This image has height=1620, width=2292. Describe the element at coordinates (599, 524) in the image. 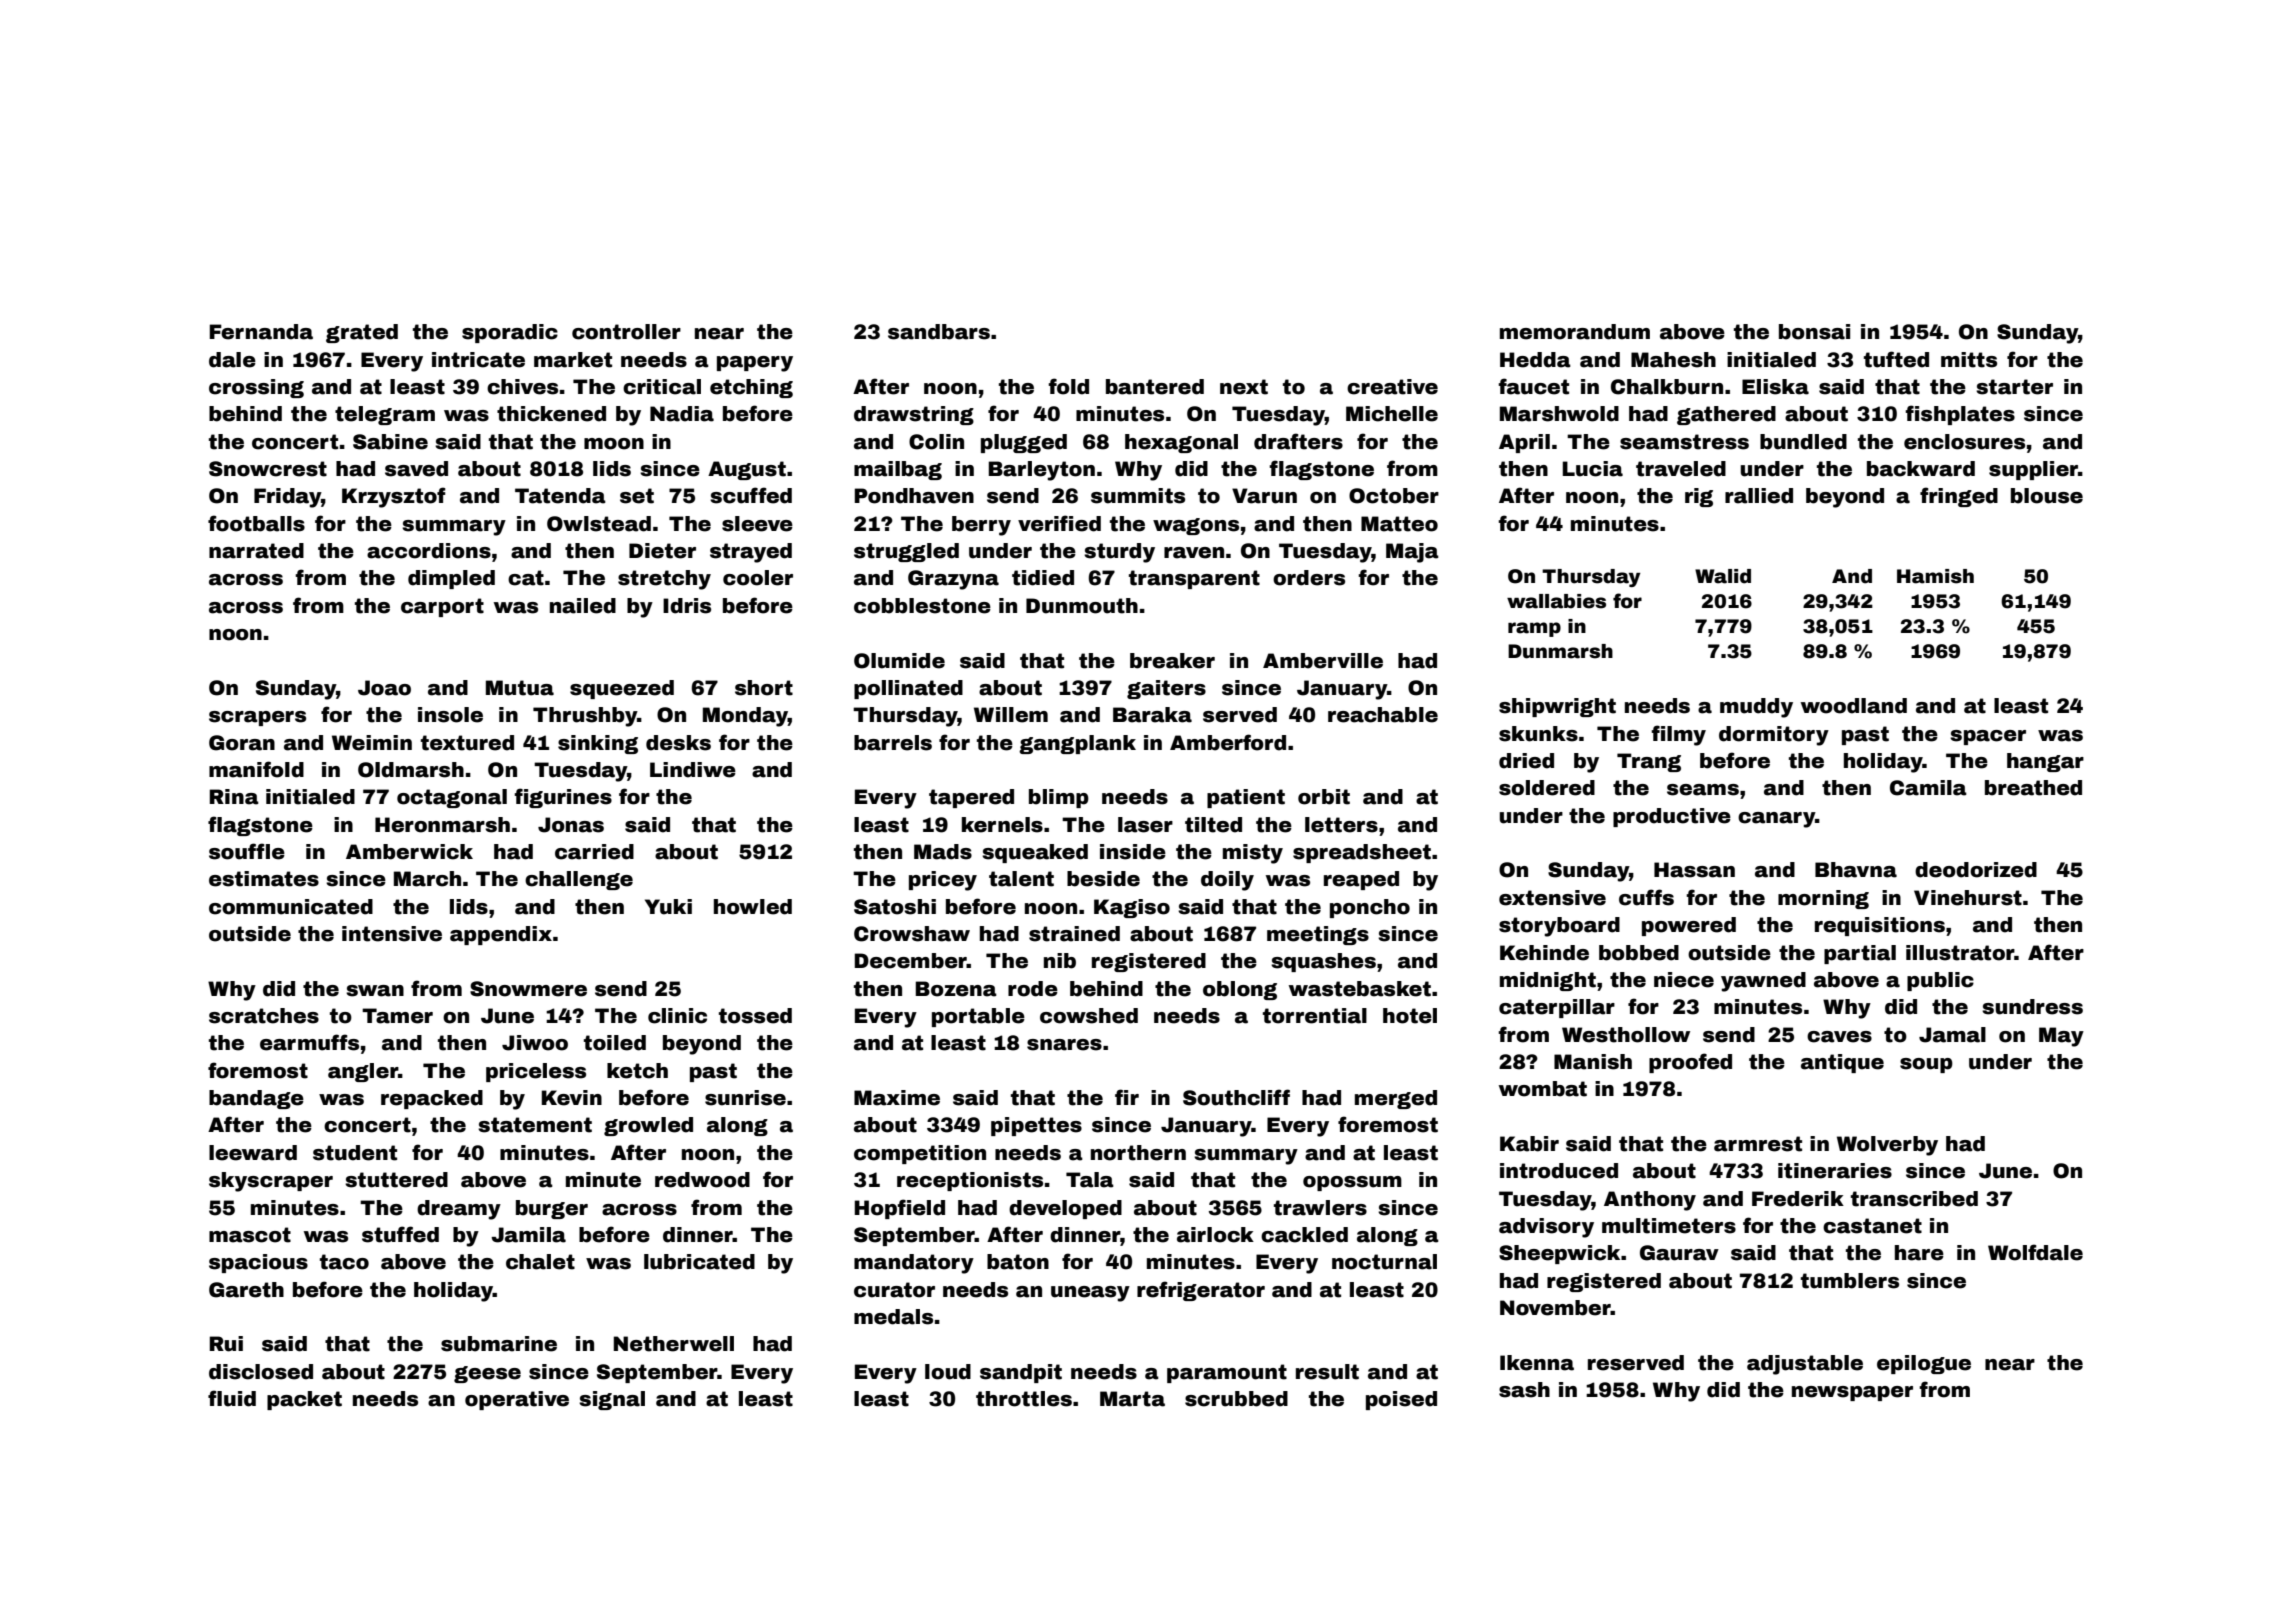

I see `Owlstead` at that location.
